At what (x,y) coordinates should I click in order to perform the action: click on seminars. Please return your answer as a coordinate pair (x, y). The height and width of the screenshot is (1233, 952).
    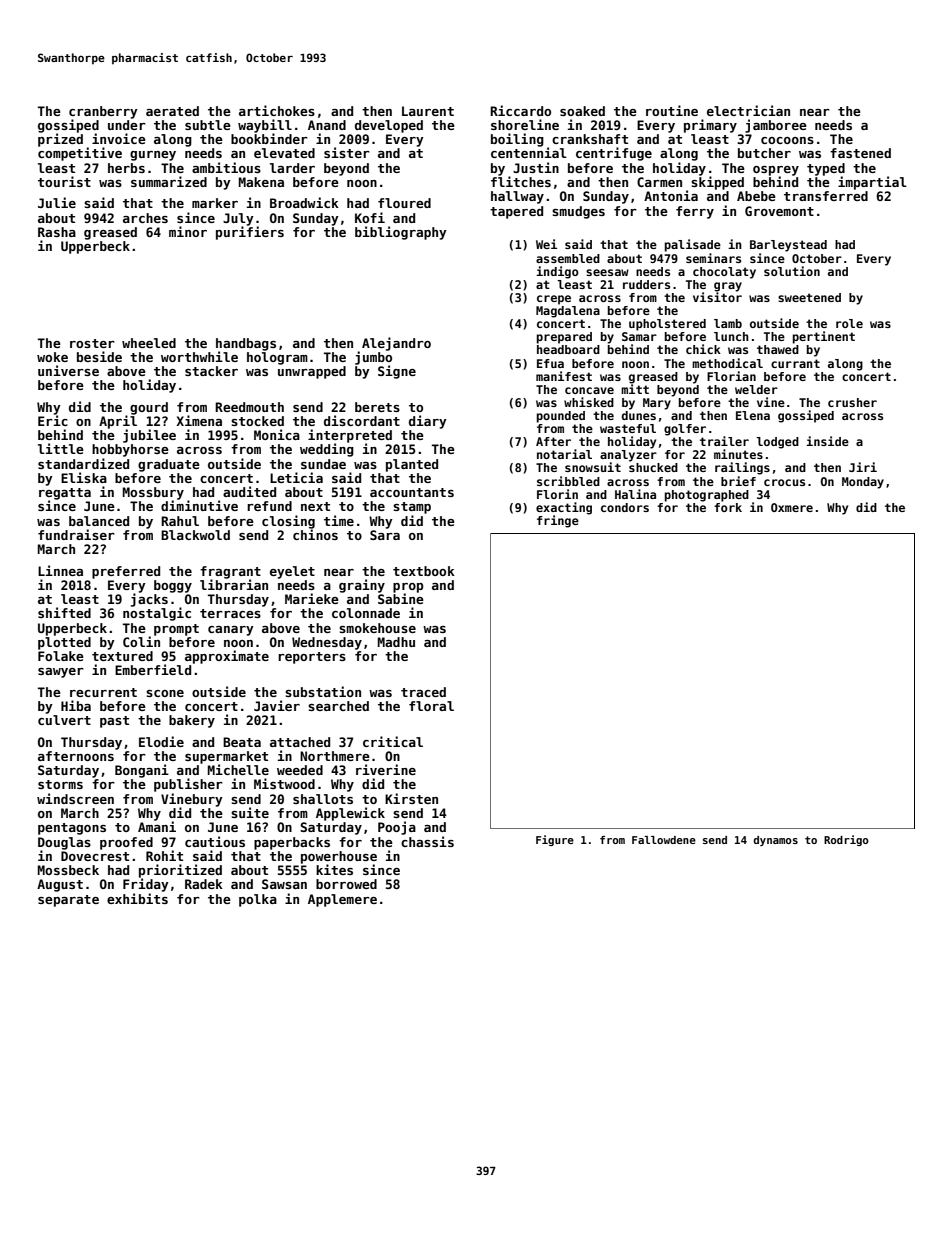
    Looking at the image, I should click on (713, 258).
